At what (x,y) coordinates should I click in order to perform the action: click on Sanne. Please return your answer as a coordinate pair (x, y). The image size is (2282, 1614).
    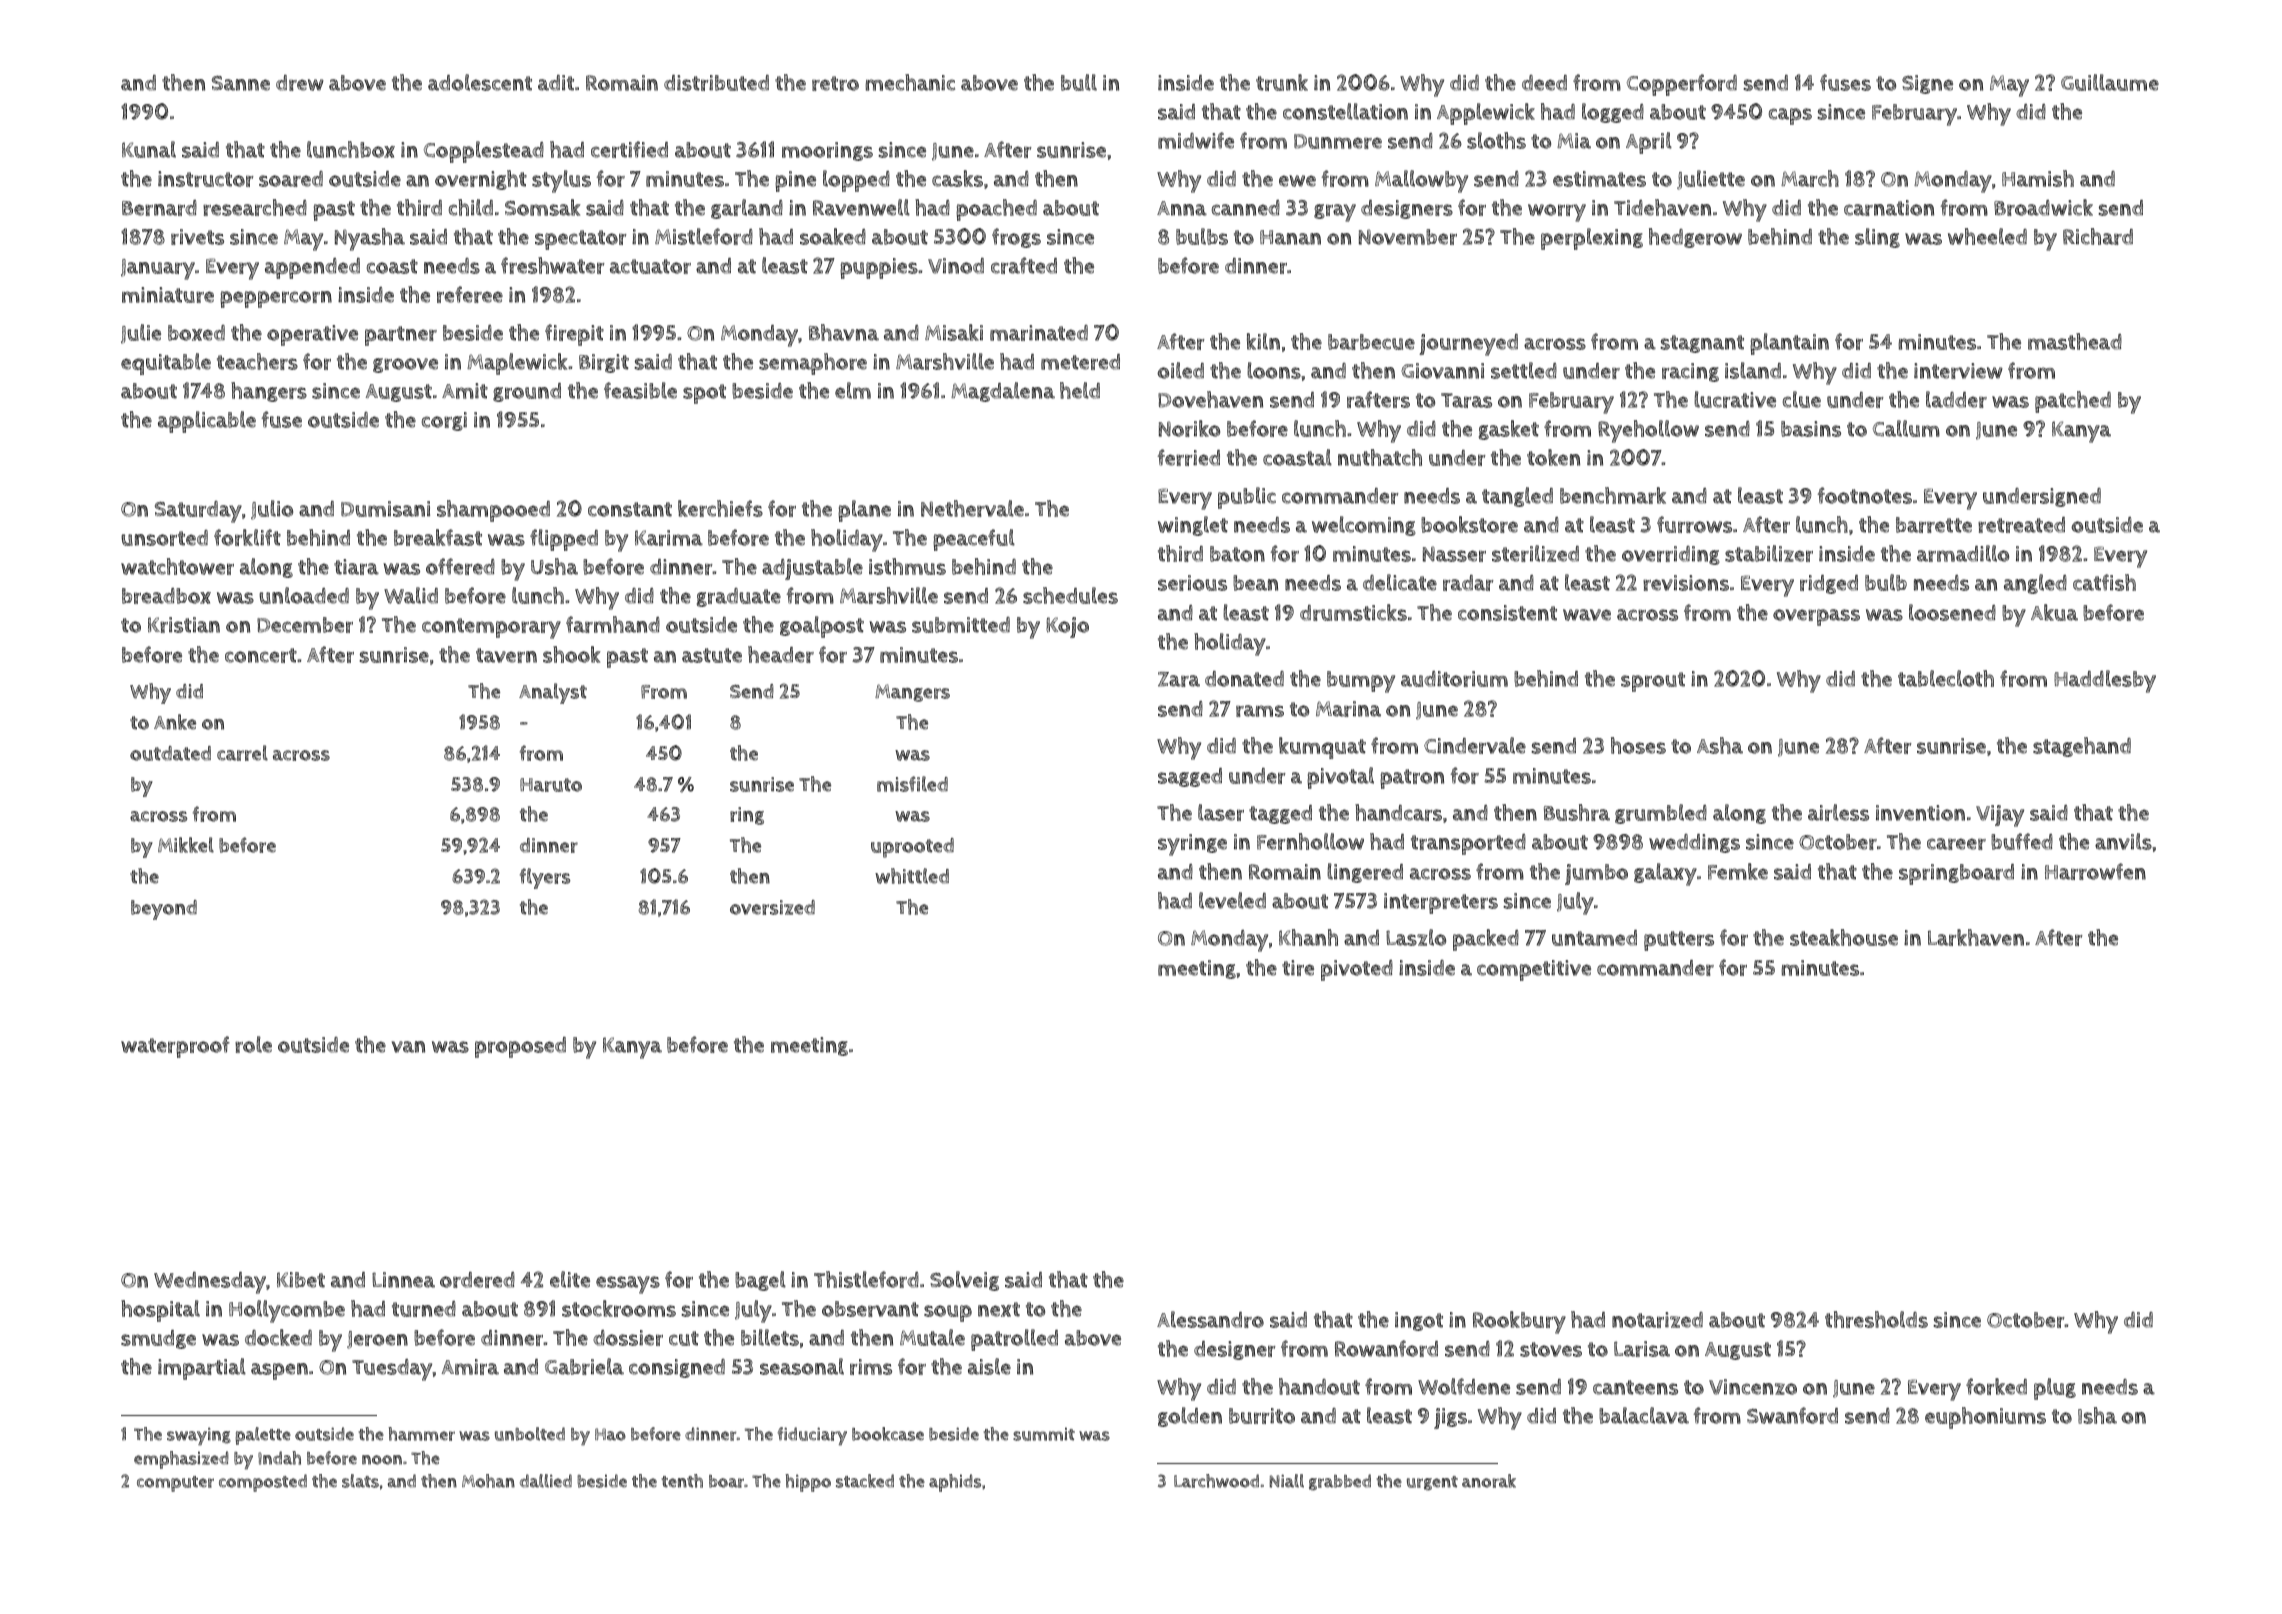
    Looking at the image, I should click on (241, 83).
